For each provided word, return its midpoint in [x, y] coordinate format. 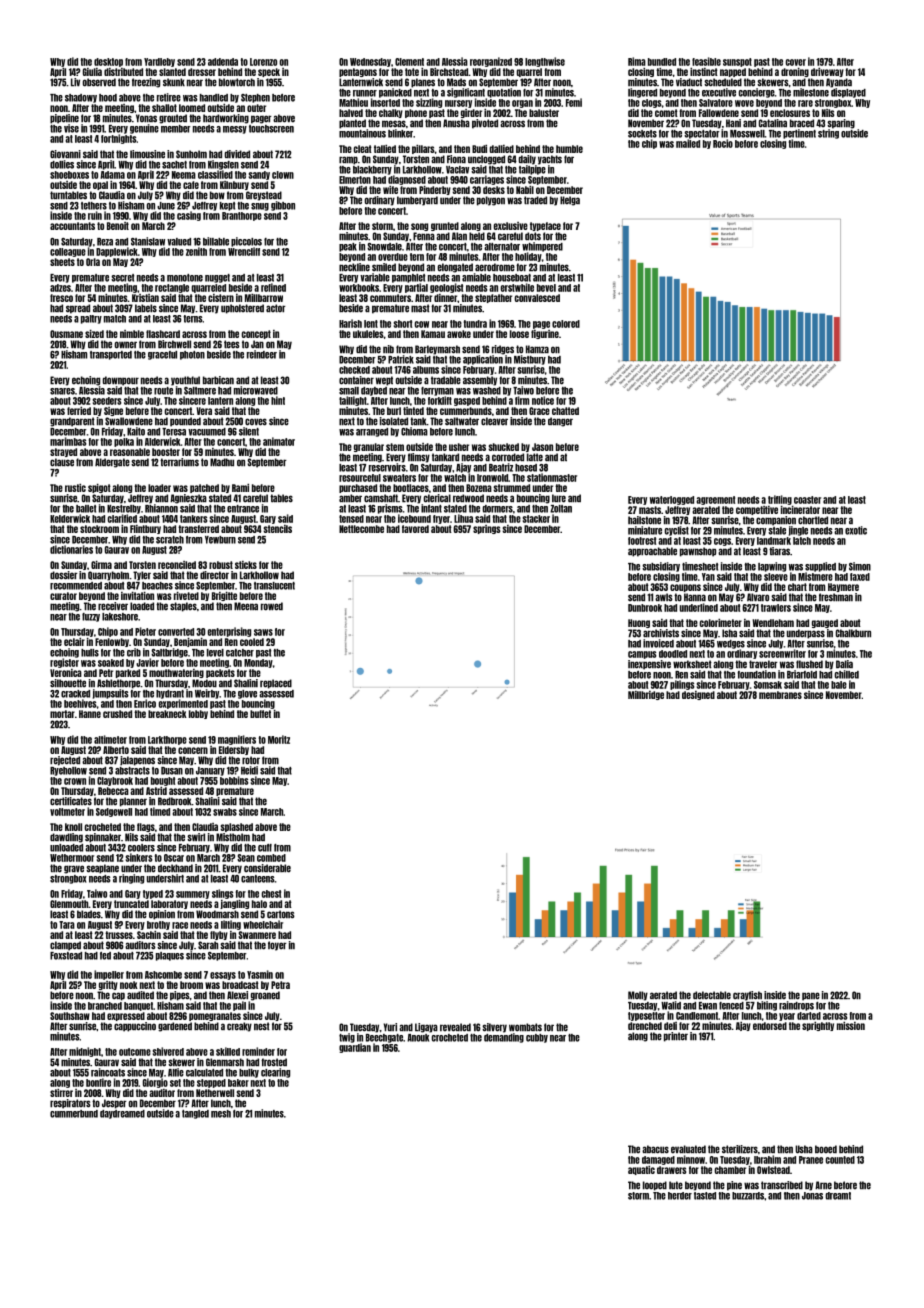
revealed [455, 1027]
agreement [715, 500]
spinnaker [103, 838]
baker [238, 1083]
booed [826, 1149]
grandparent [72, 422]
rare [805, 103]
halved [351, 113]
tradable [446, 380]
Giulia [92, 72]
